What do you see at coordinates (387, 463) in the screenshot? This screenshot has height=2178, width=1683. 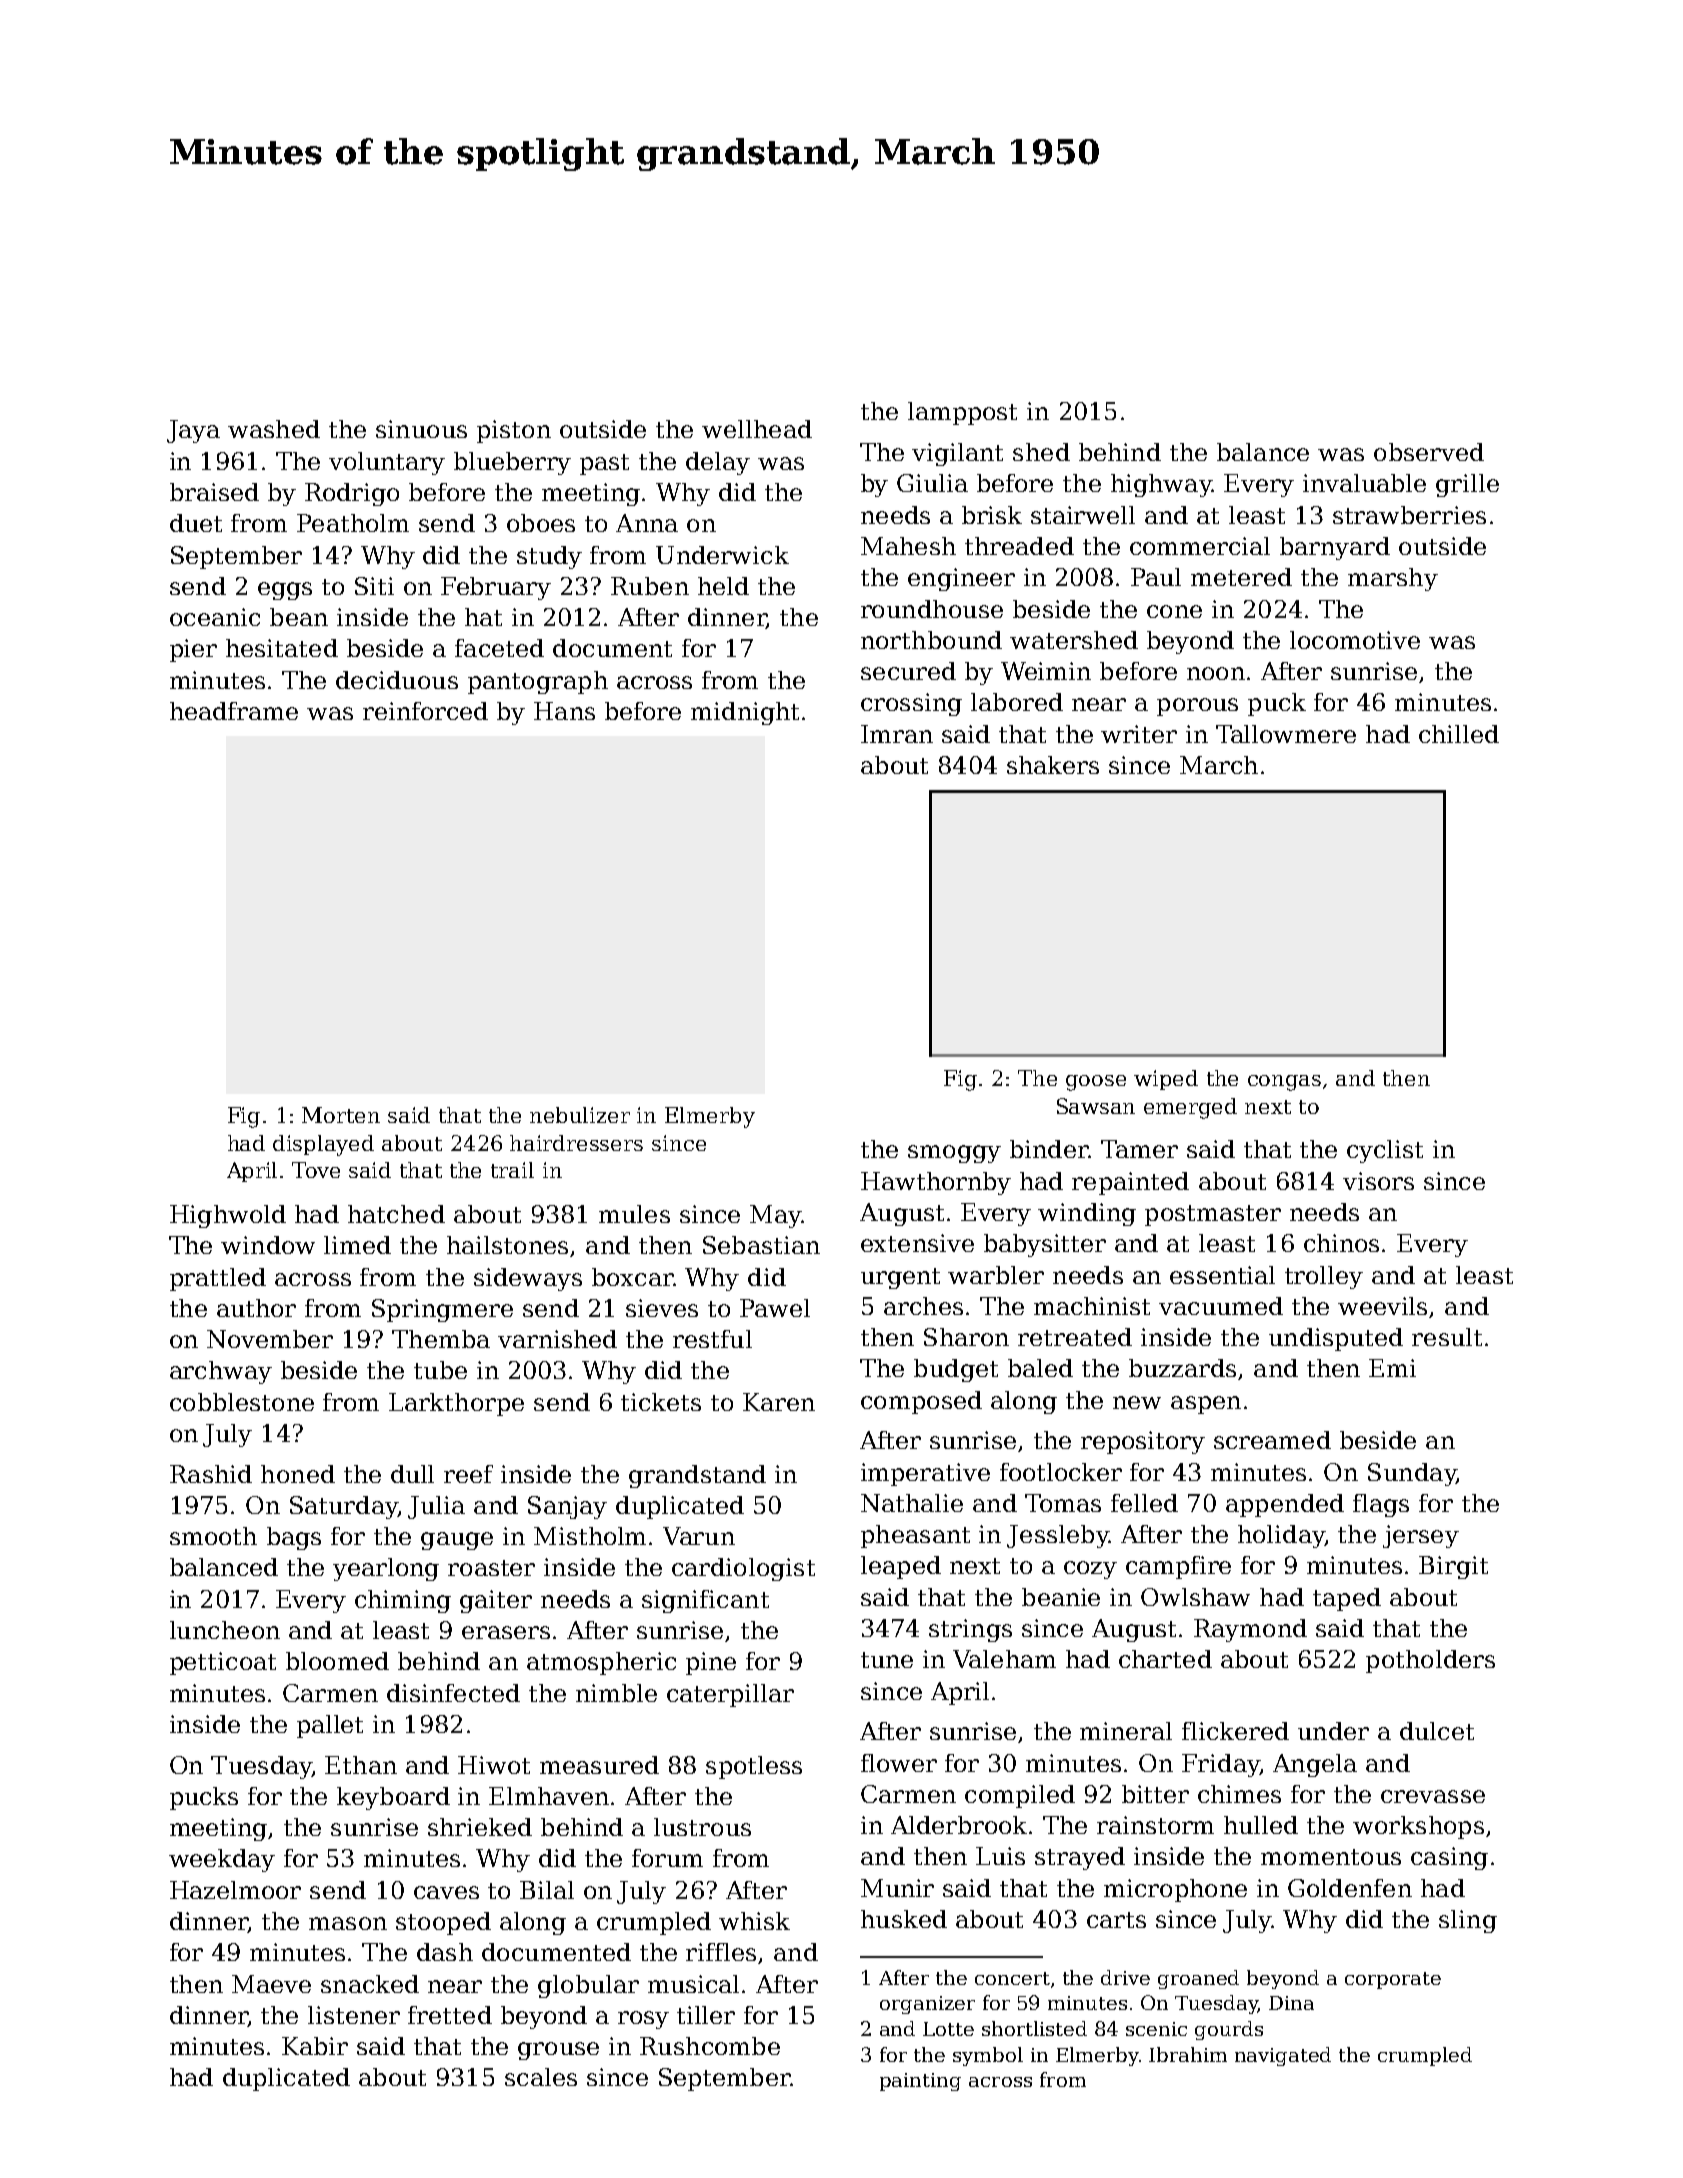 I see `voluntary` at bounding box center [387, 463].
